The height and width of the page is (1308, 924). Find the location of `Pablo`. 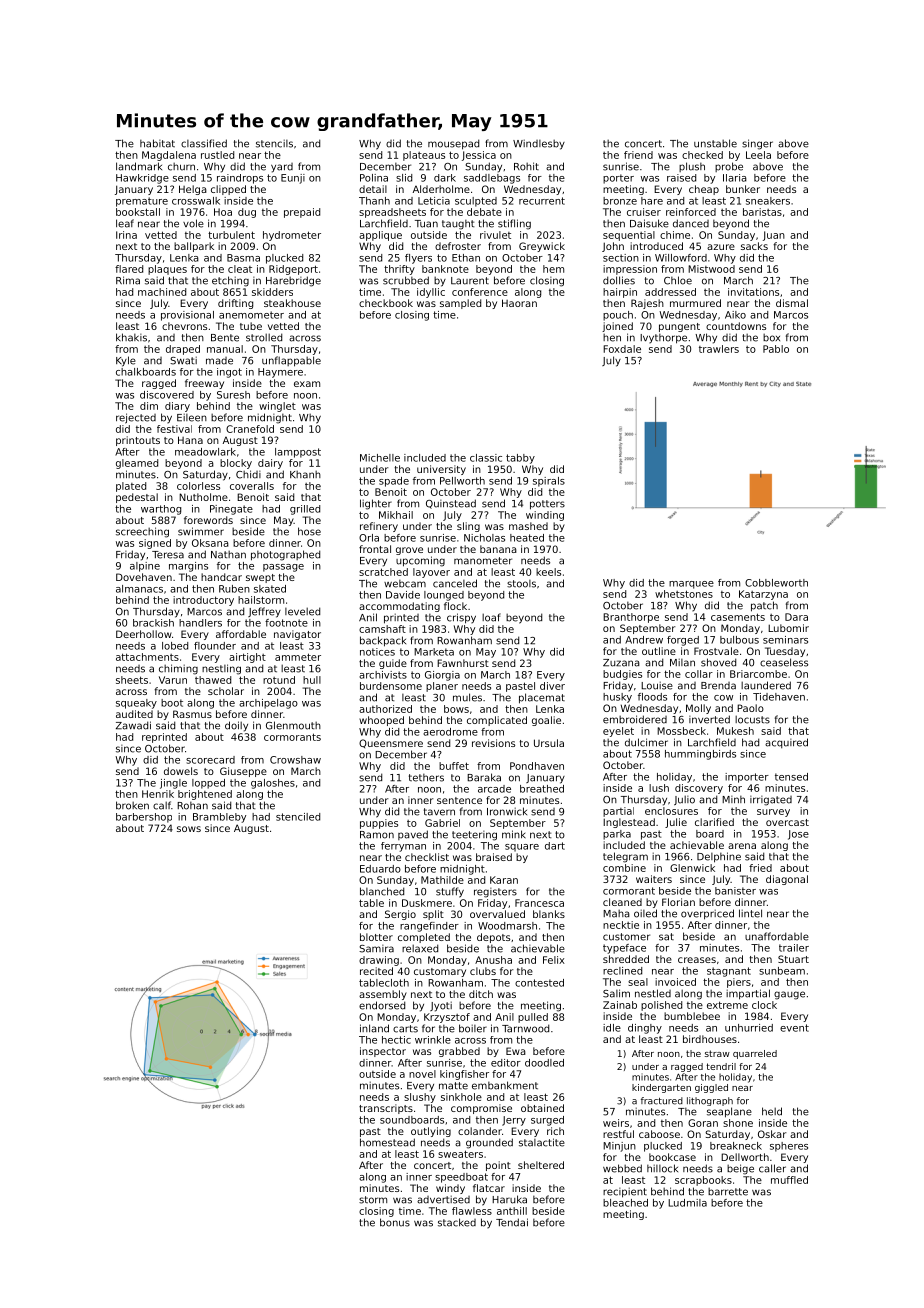

Pablo is located at coordinates (776, 349).
